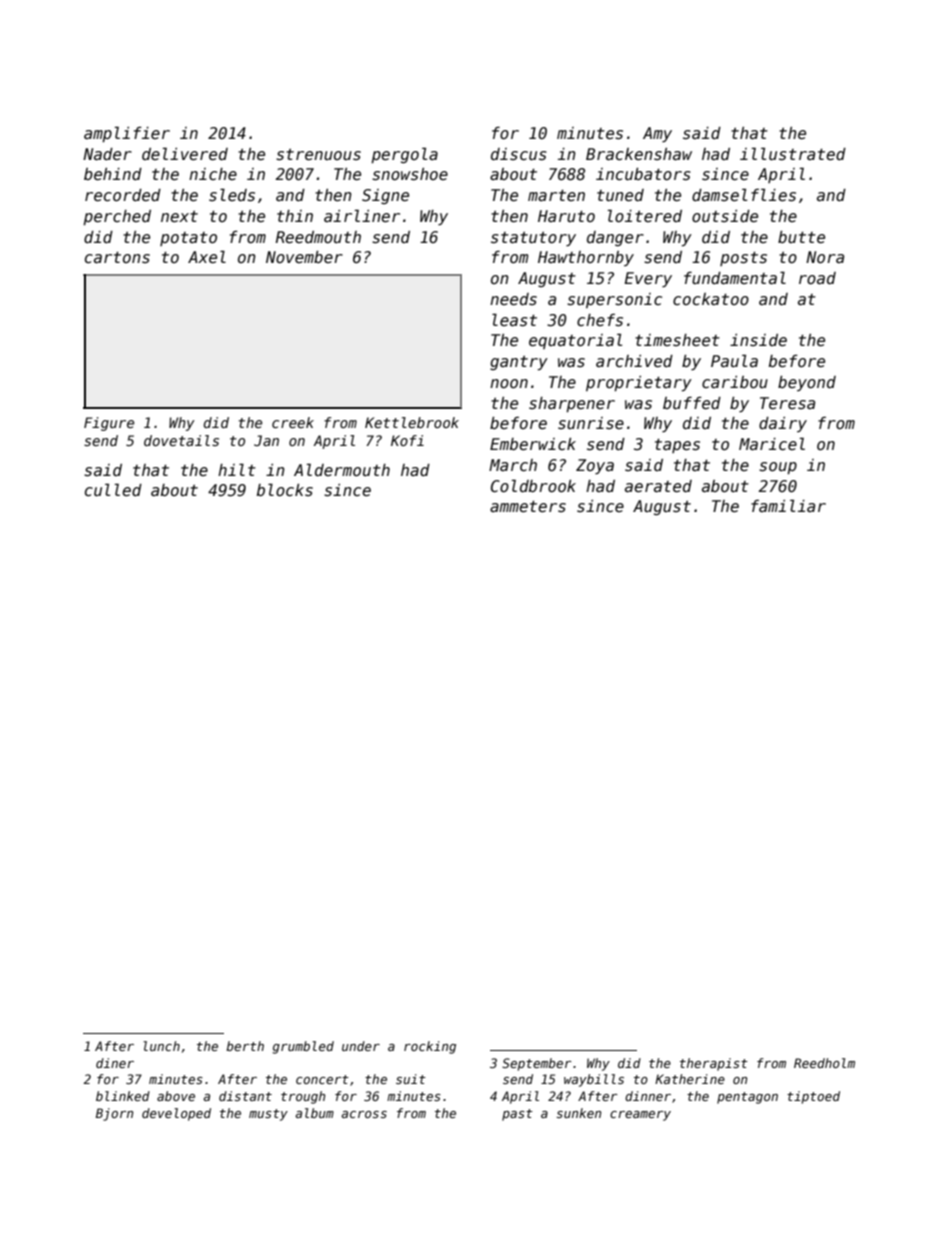 The width and height of the page is (952, 1233). I want to click on amplifier, so click(127, 134).
